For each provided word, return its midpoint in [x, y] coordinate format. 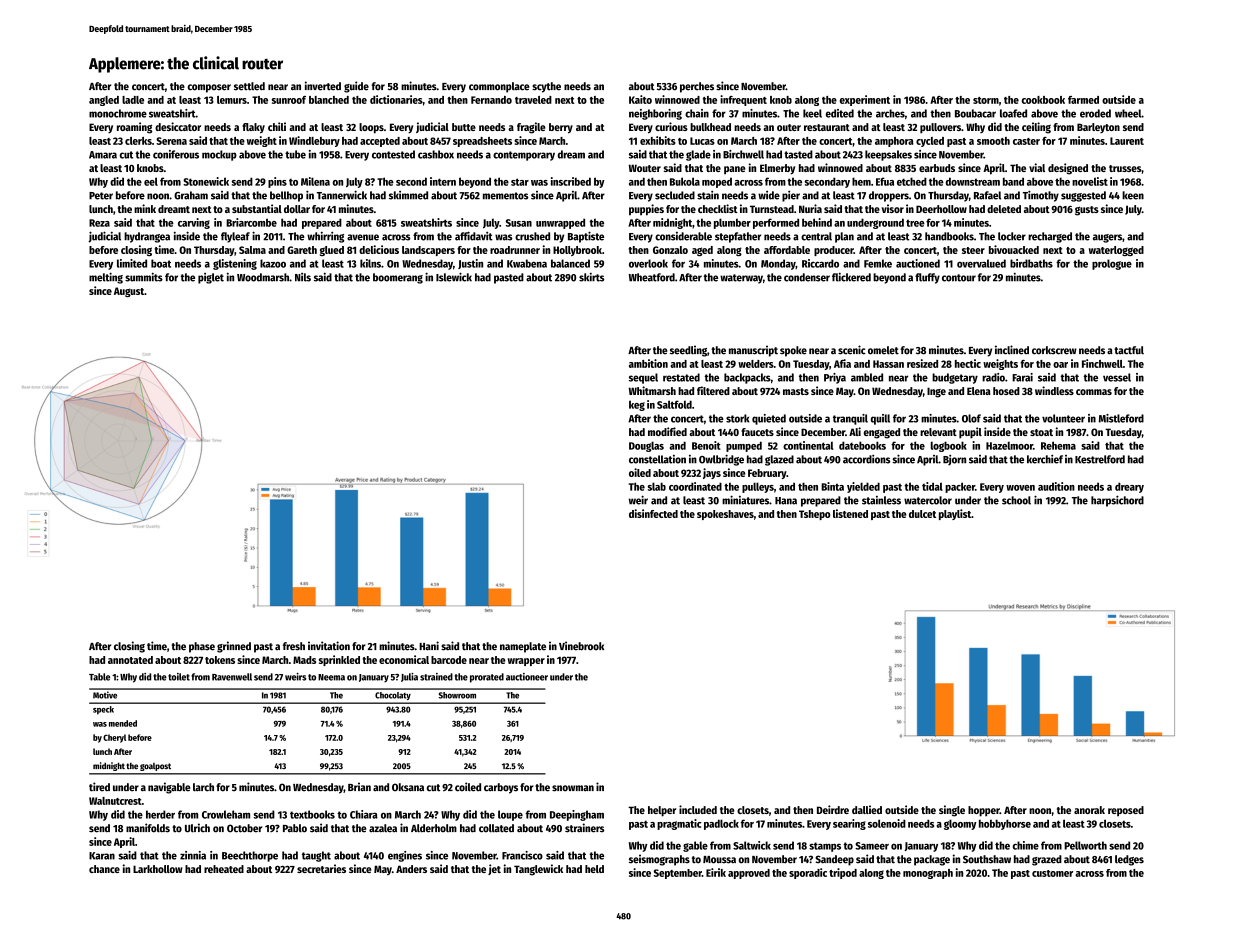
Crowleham [226, 814]
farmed [1083, 100]
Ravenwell [232, 677]
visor [893, 208]
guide [356, 87]
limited [132, 263]
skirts [591, 277]
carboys [501, 788]
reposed [1126, 811]
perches [697, 87]
